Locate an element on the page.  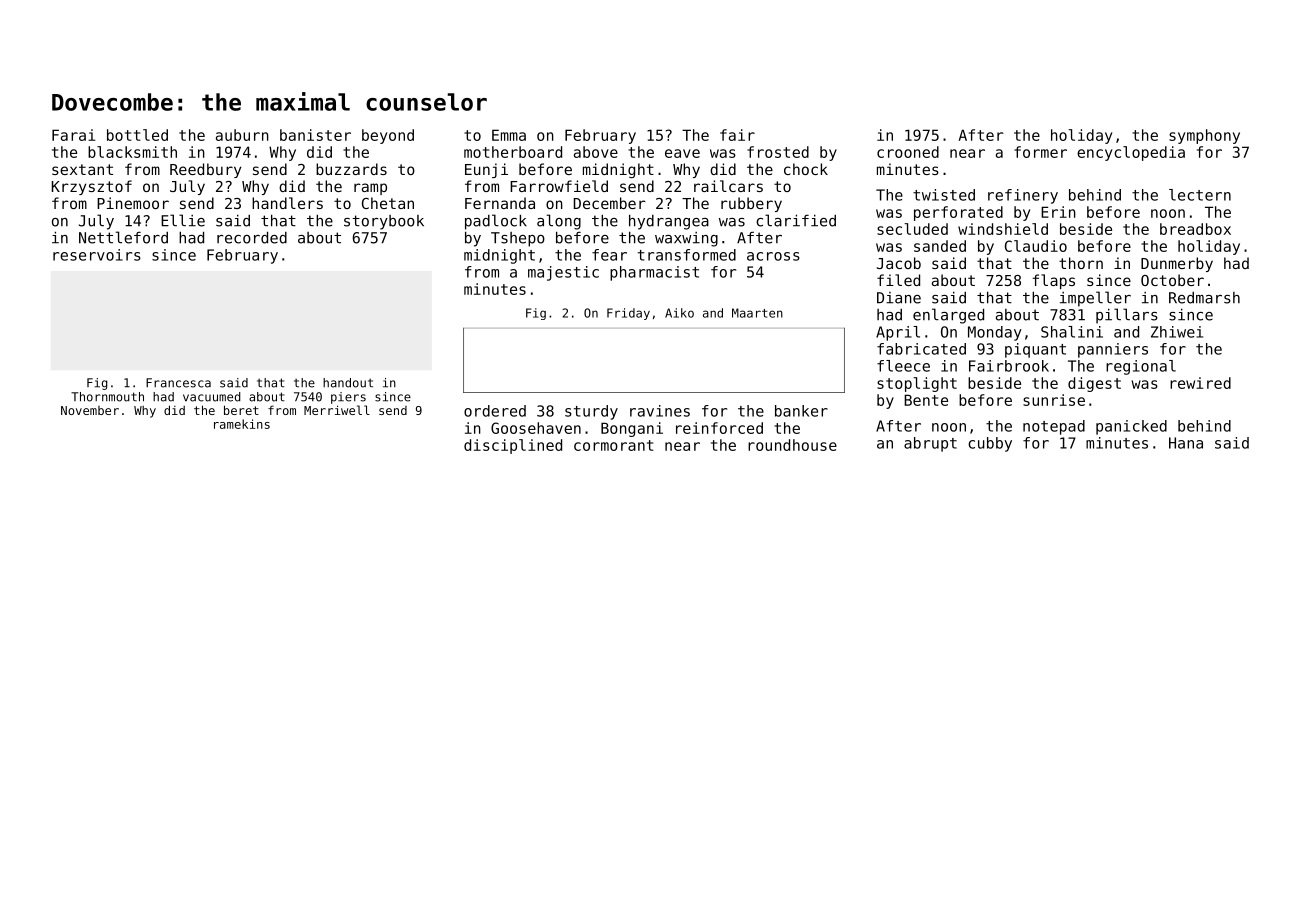
piquant is located at coordinates (1035, 350).
